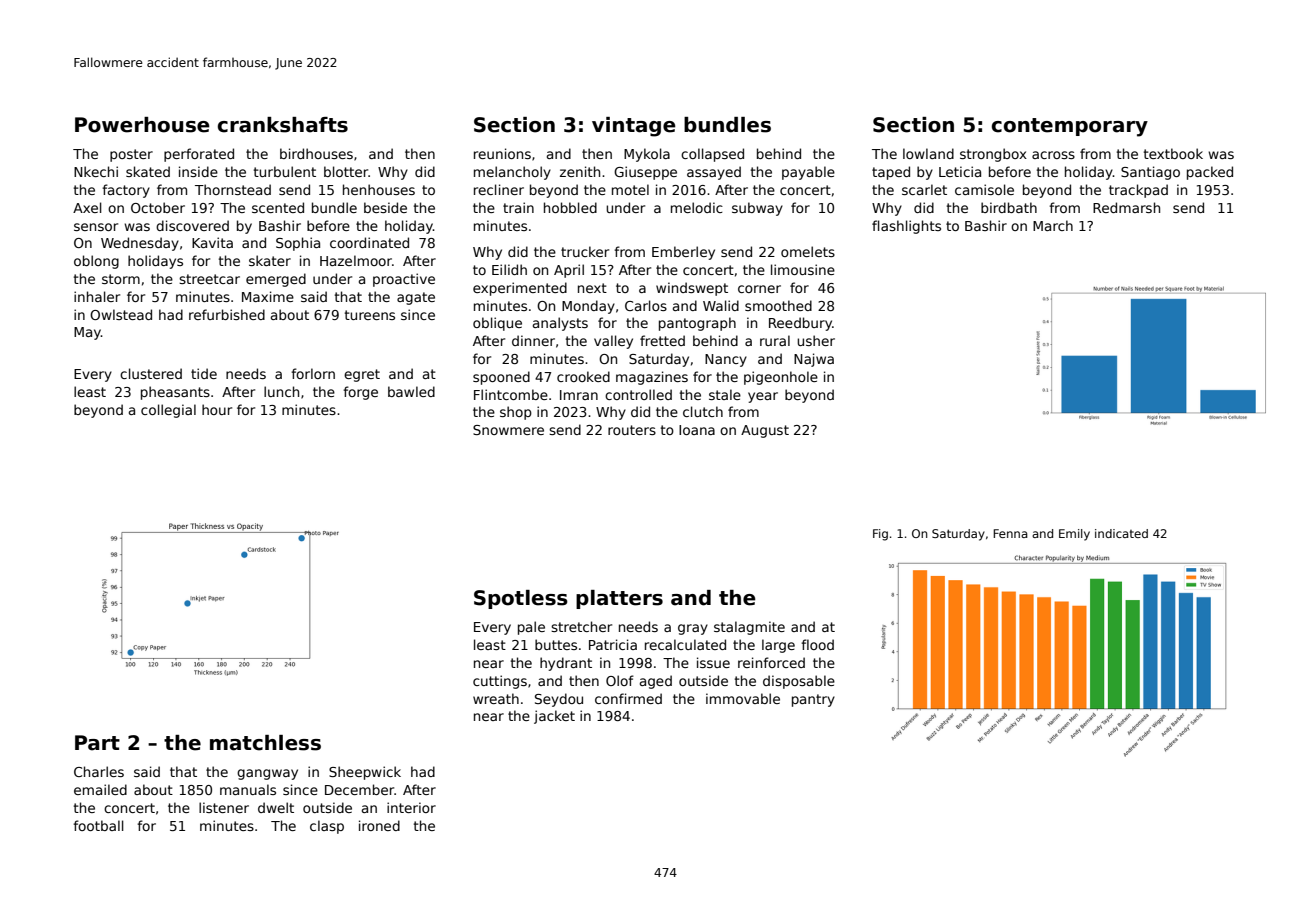 This screenshot has height=924, width=1308. What do you see at coordinates (1010, 533) in the screenshot?
I see `Fenna` at bounding box center [1010, 533].
